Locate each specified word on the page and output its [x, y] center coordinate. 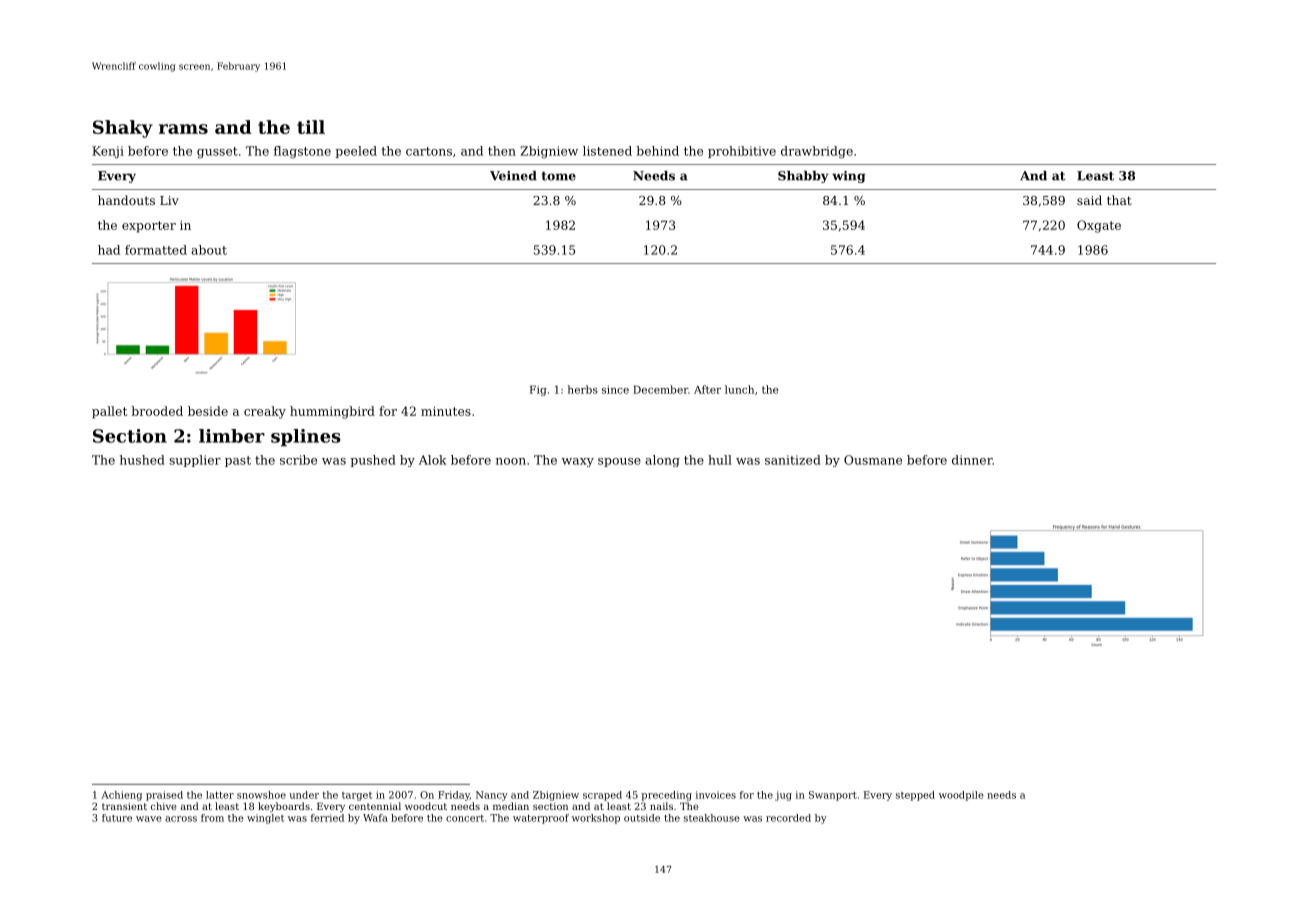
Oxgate [1099, 226]
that [1119, 200]
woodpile [961, 796]
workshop [596, 819]
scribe [298, 460]
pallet [109, 412]
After [707, 389]
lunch [739, 389]
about [209, 250]
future [117, 818]
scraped [602, 796]
